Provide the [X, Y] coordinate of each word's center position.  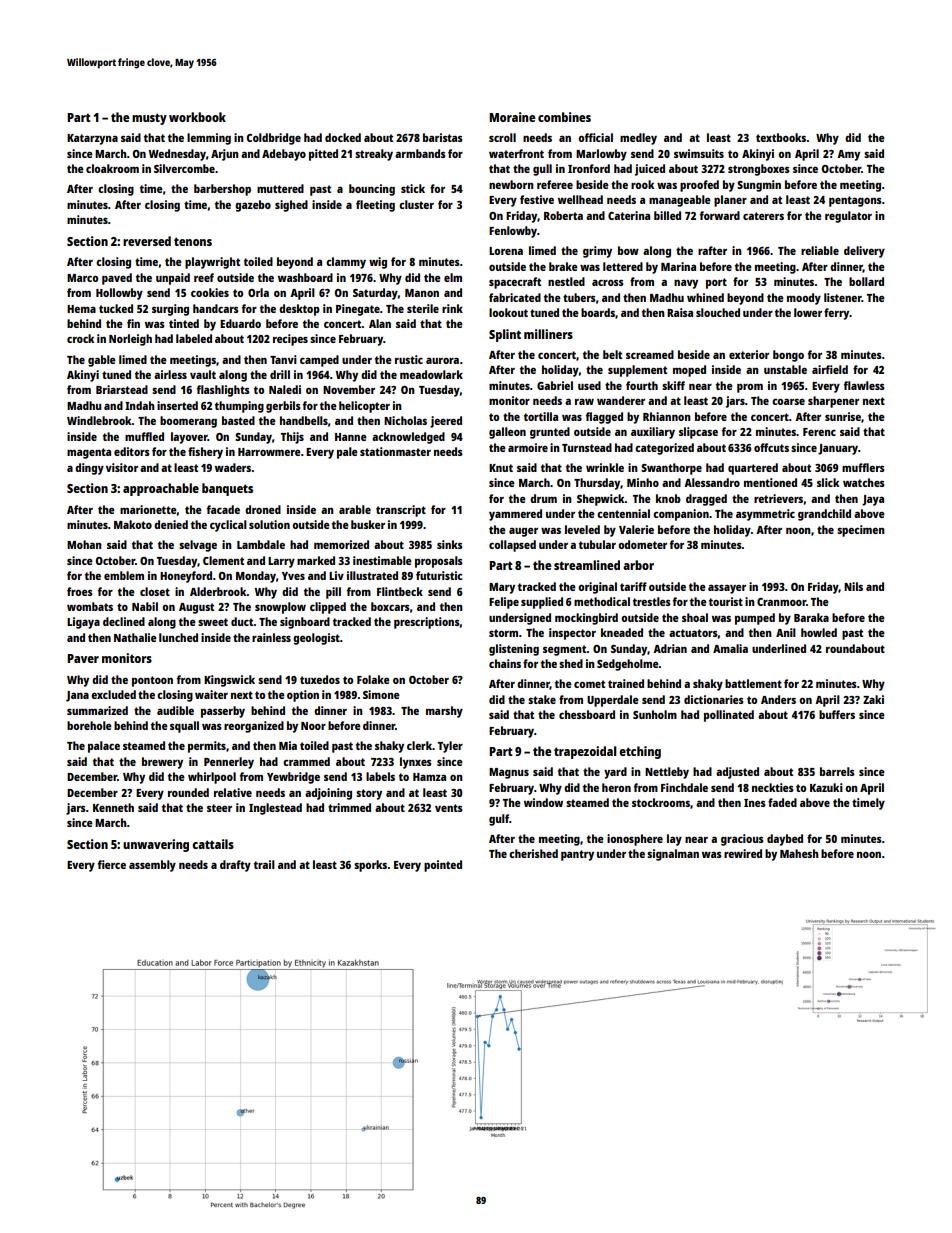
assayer [727, 589]
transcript [401, 511]
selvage [198, 546]
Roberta [563, 215]
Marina [678, 266]
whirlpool [212, 778]
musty [149, 119]
